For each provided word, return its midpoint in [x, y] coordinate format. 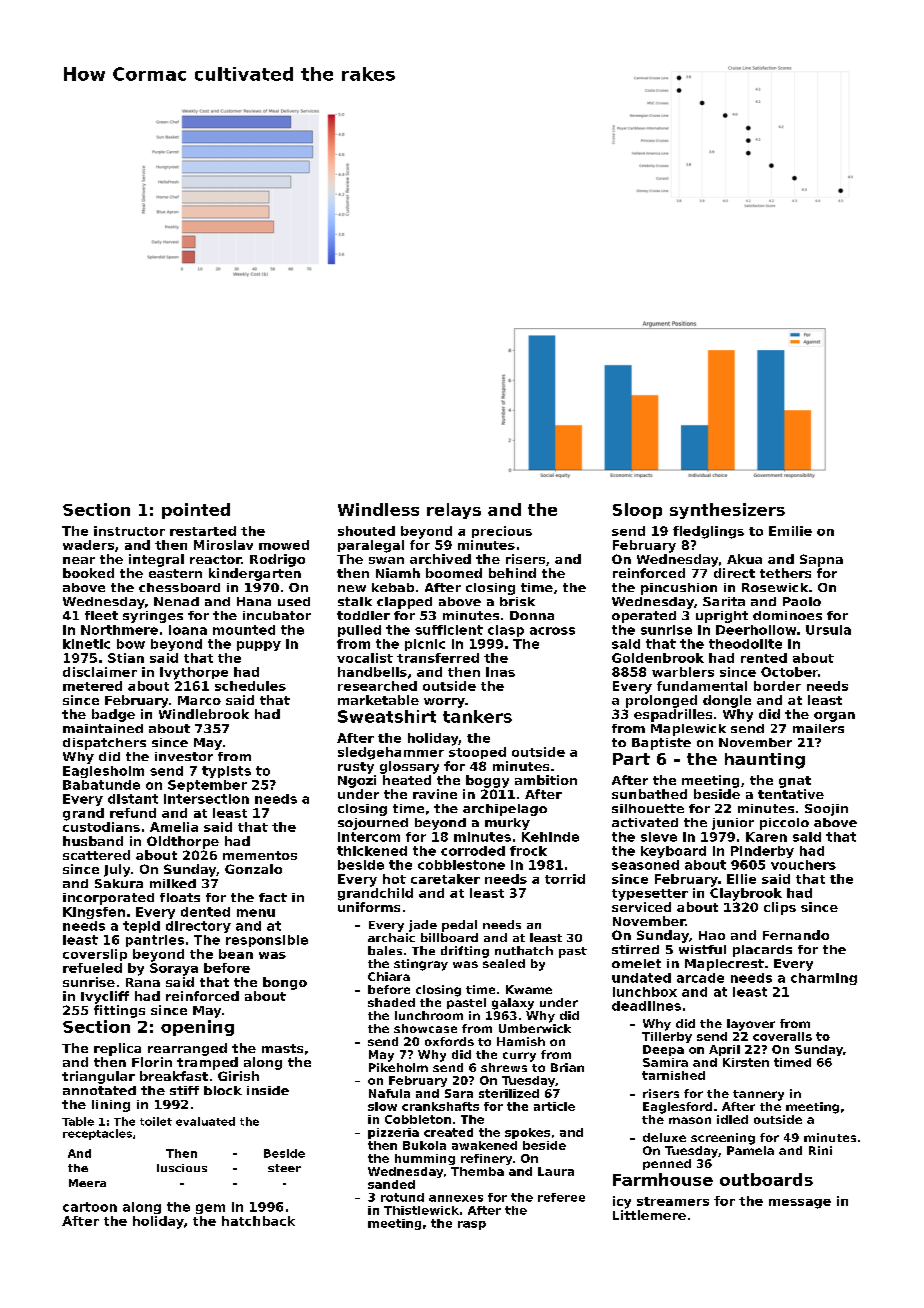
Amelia [174, 827]
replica [117, 1049]
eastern [175, 573]
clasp [506, 631]
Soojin [826, 810]
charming [824, 979]
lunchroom [429, 1015]
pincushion [679, 589]
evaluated [205, 1121]
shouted [366, 531]
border [777, 686]
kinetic [86, 644]
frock [528, 851]
